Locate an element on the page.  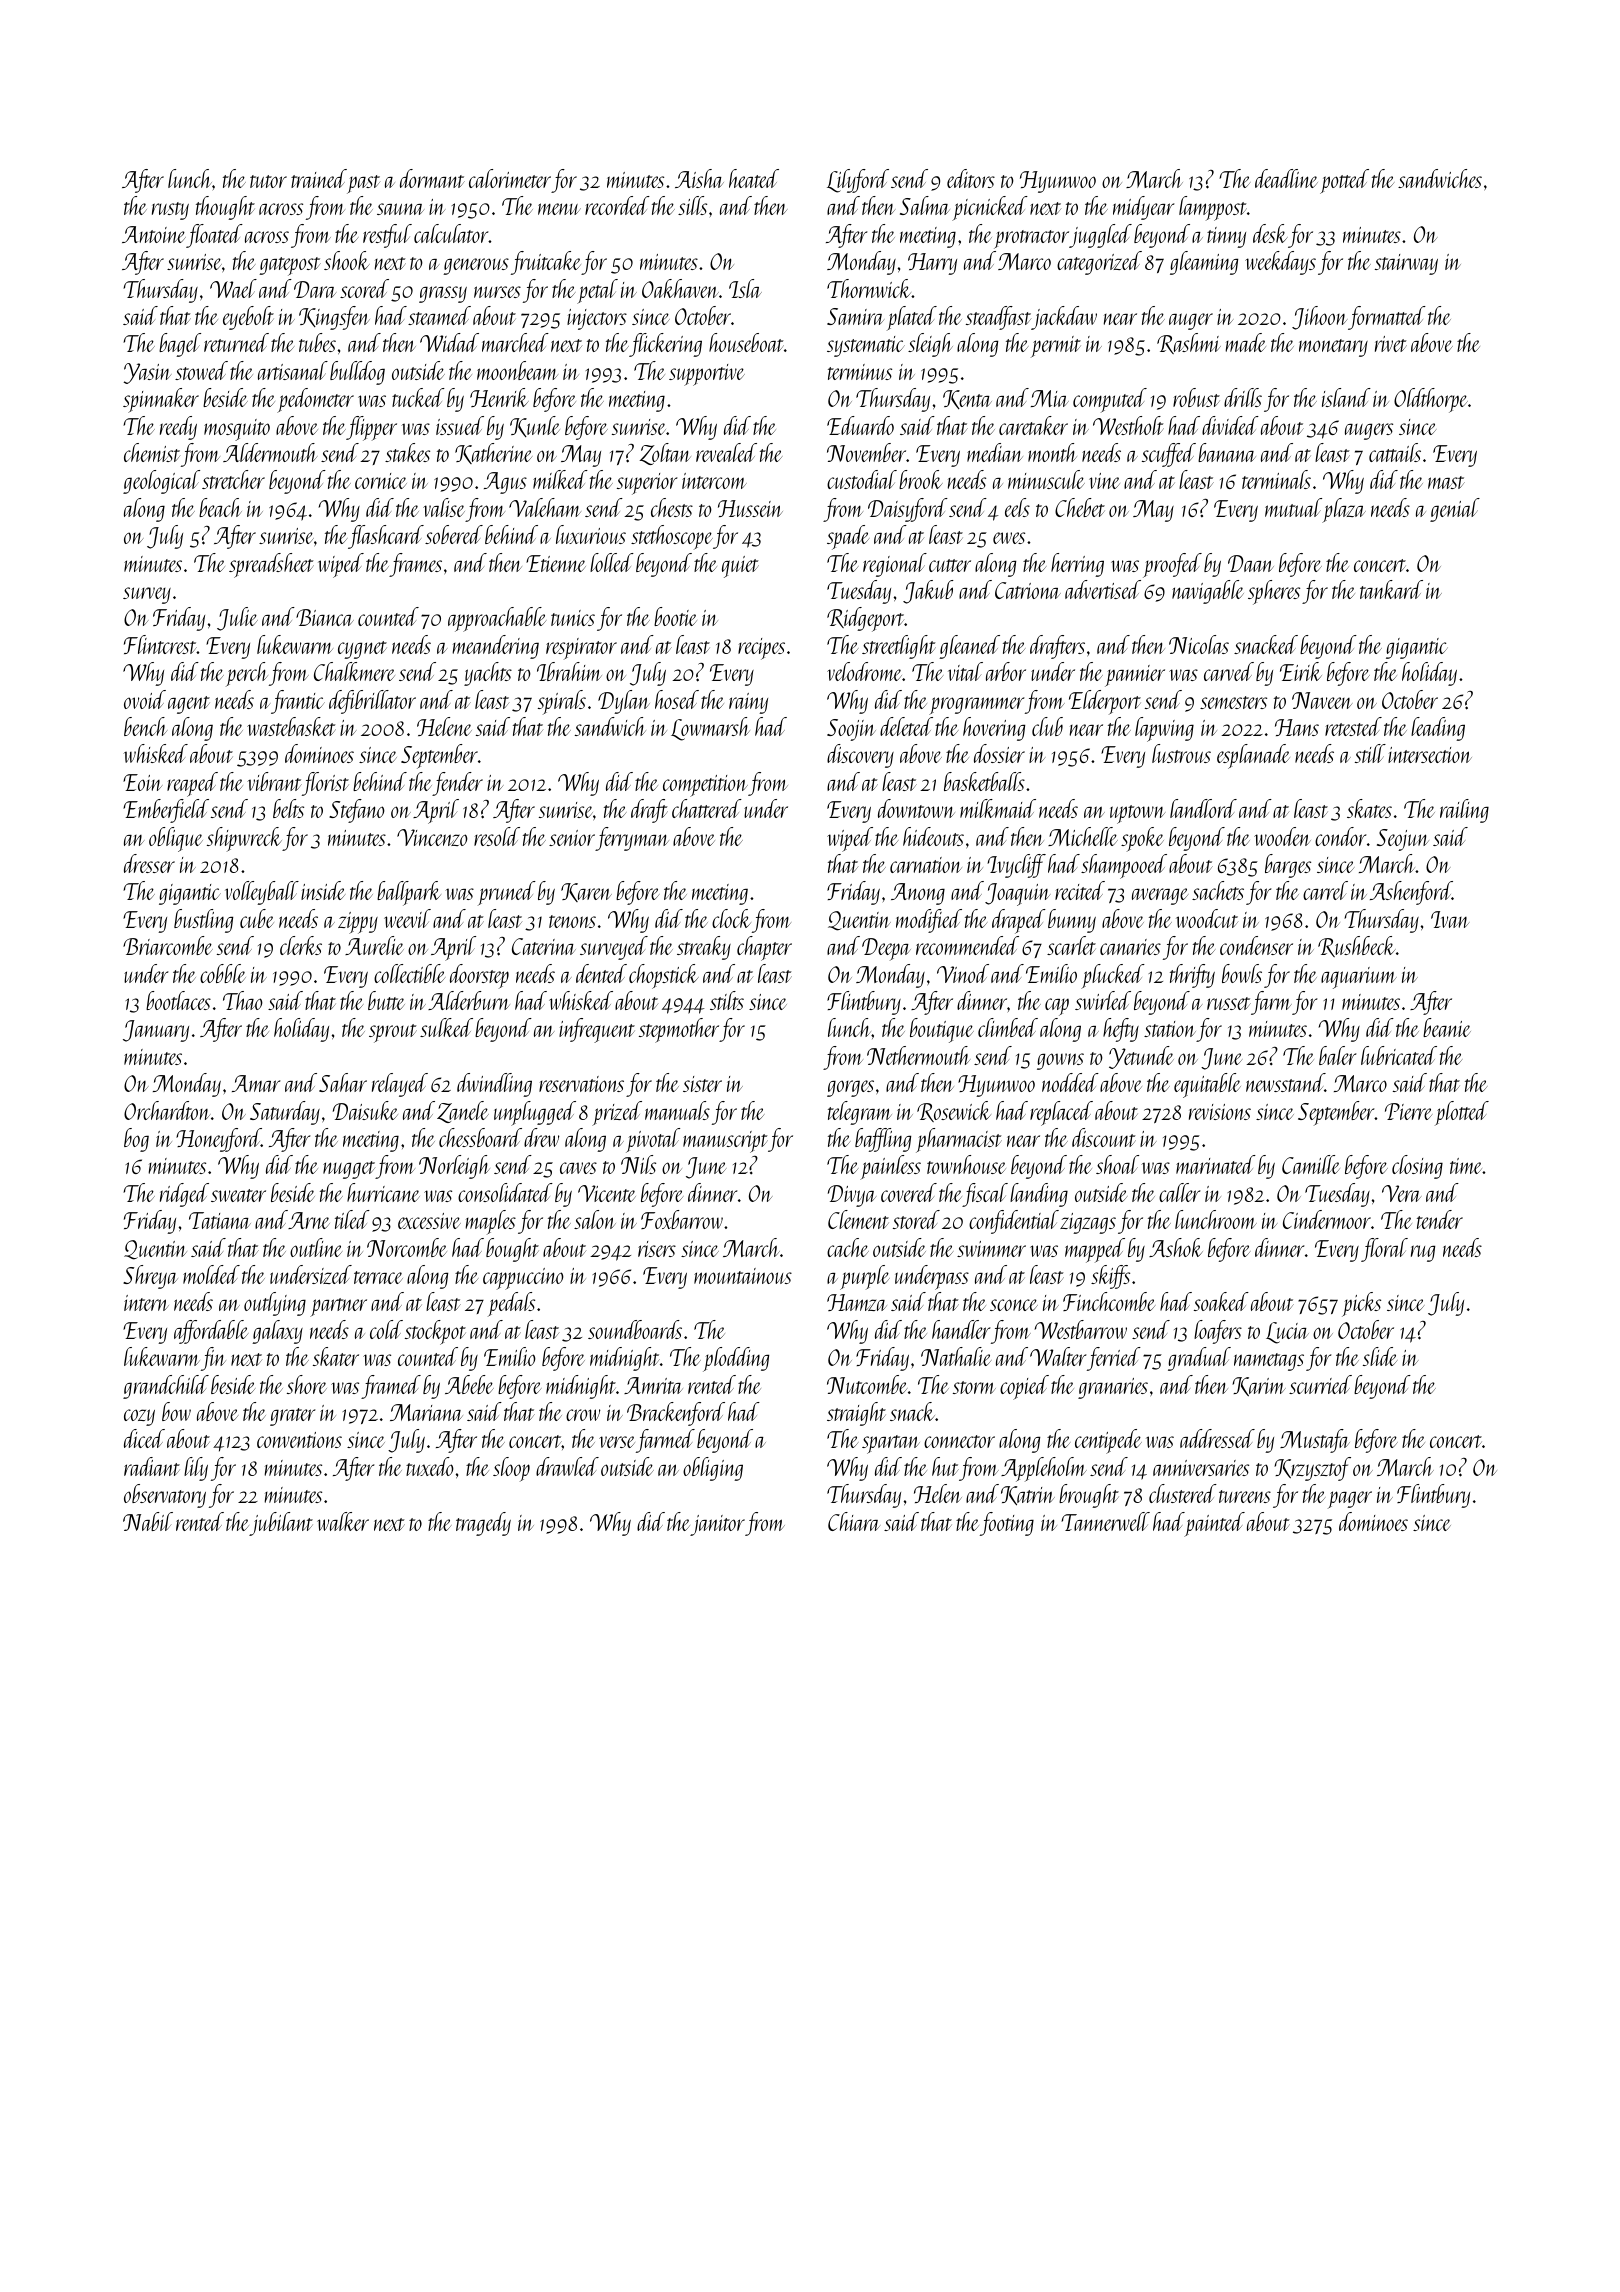
painted is located at coordinates (1215, 1524).
